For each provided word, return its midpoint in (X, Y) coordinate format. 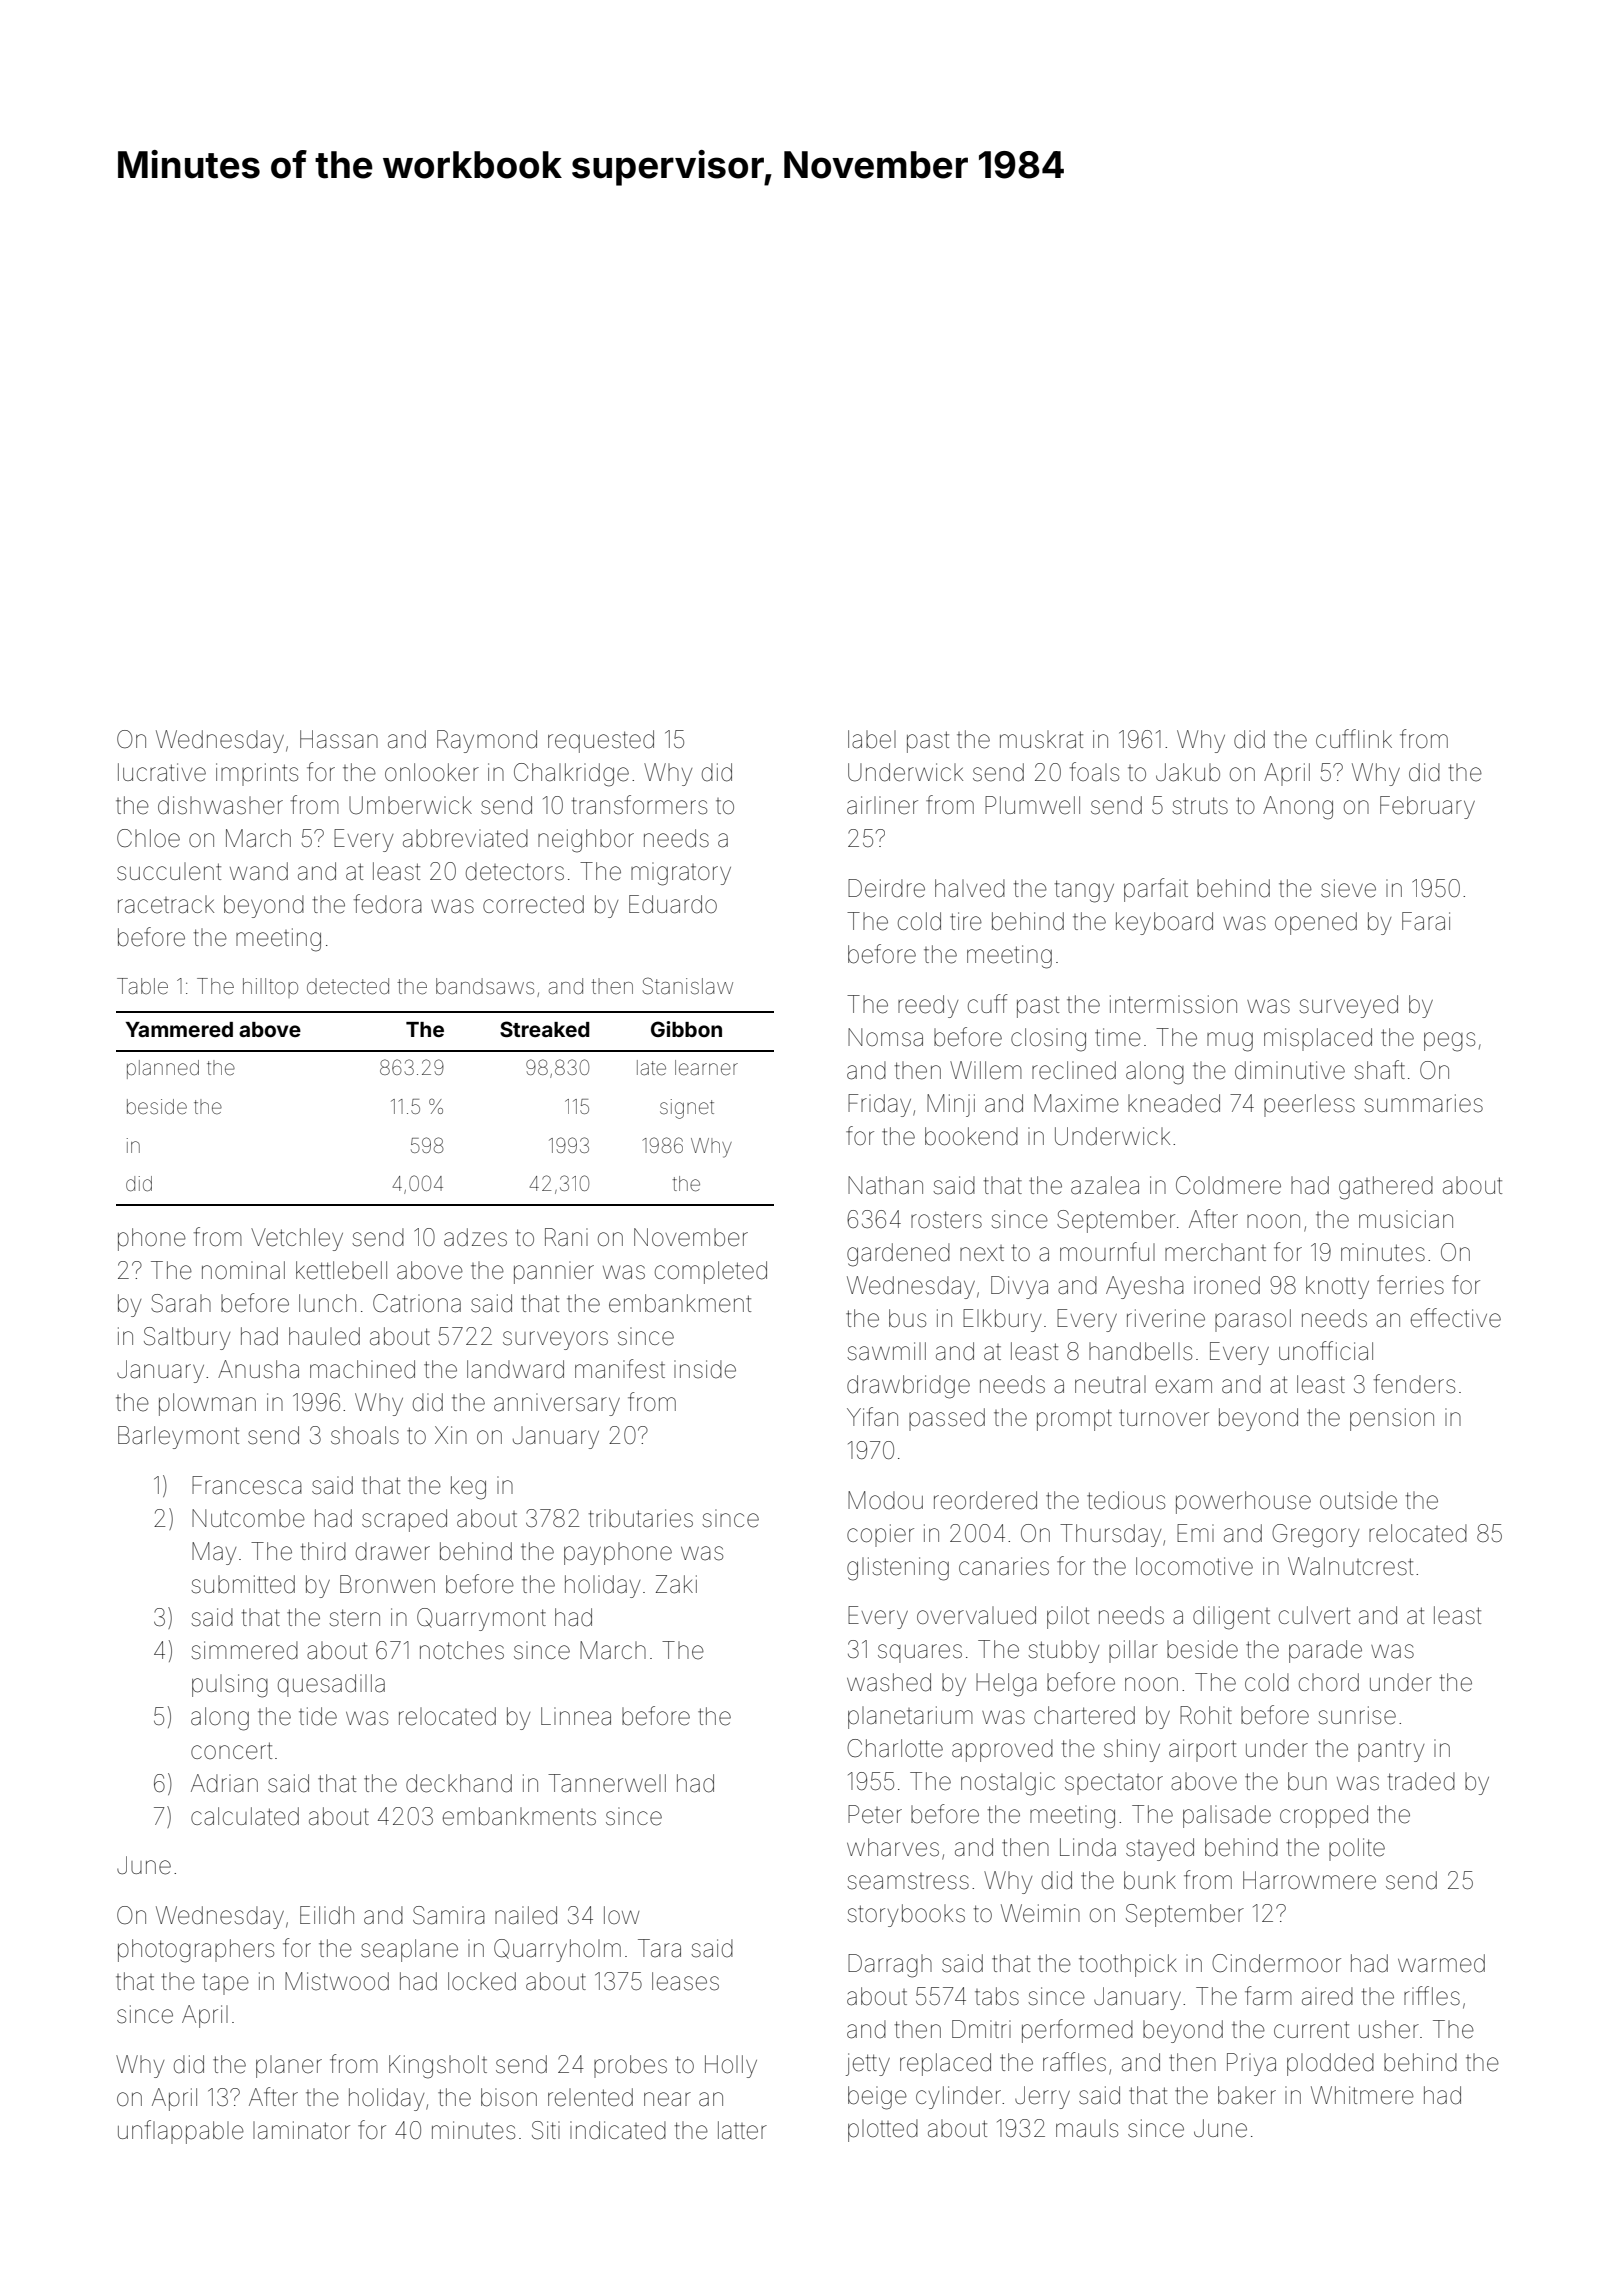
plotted (883, 2130)
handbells (1140, 1351)
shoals (365, 1435)
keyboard (1164, 923)
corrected (533, 904)
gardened (898, 1255)
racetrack (166, 904)
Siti (546, 2130)
